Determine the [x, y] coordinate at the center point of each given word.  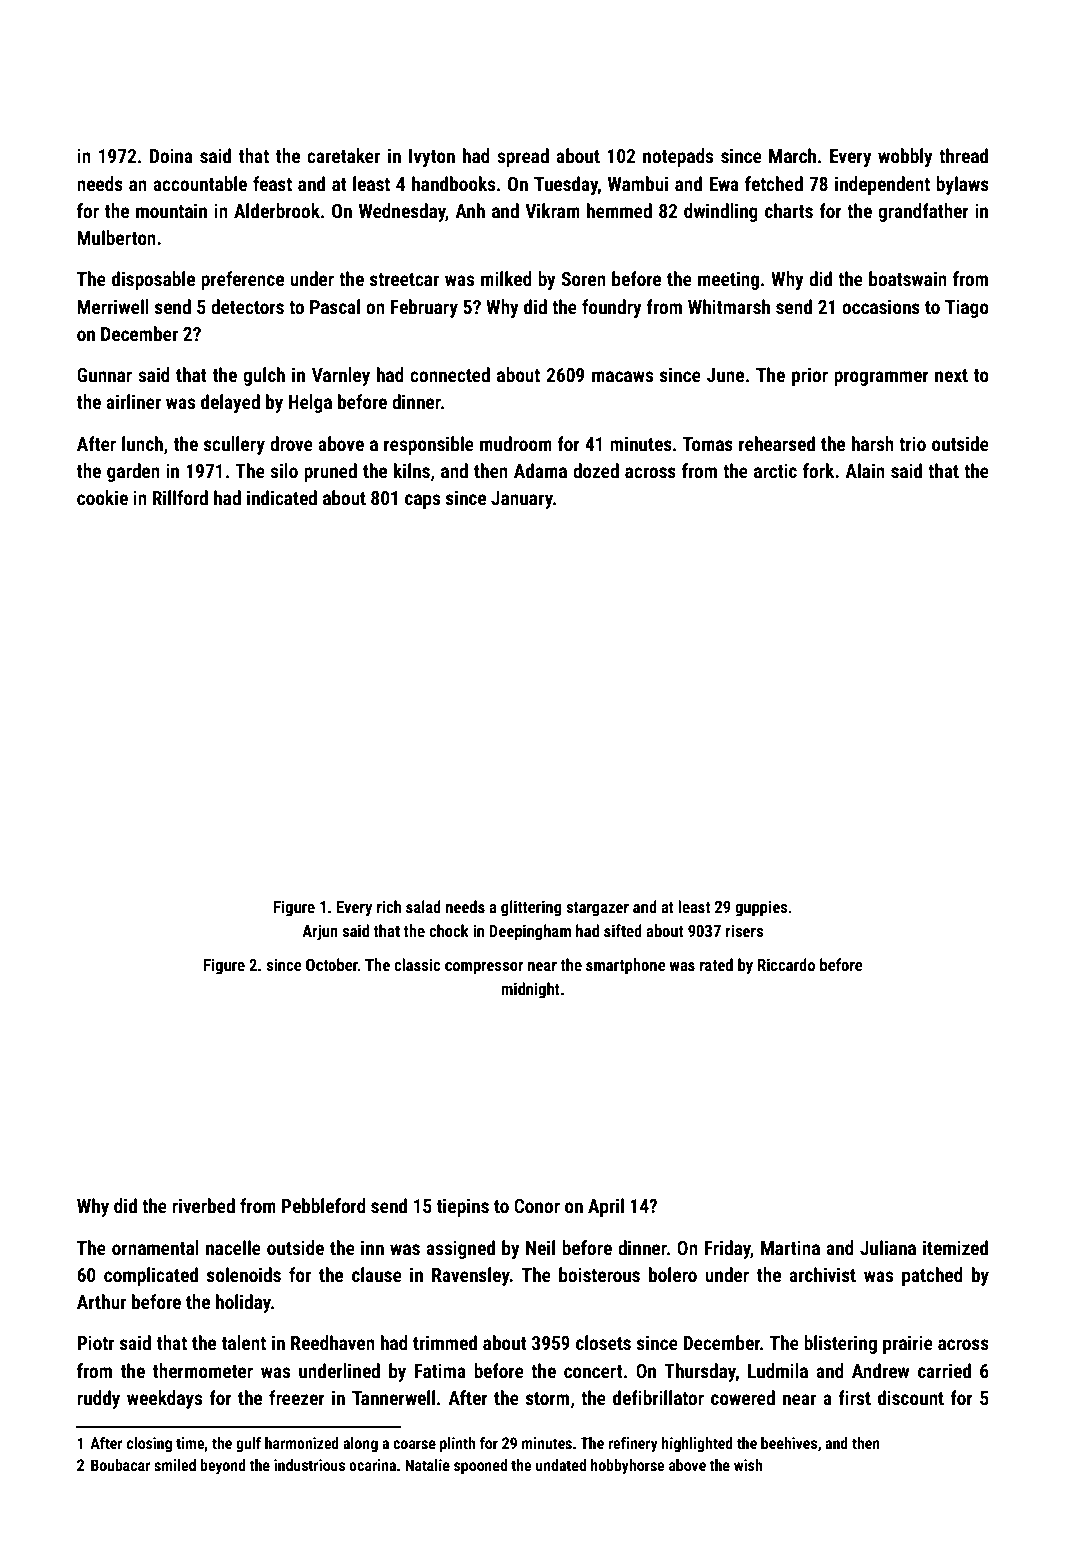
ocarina [372, 1465]
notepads [678, 157]
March [792, 155]
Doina [171, 155]
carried [944, 1370]
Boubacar [120, 1465]
